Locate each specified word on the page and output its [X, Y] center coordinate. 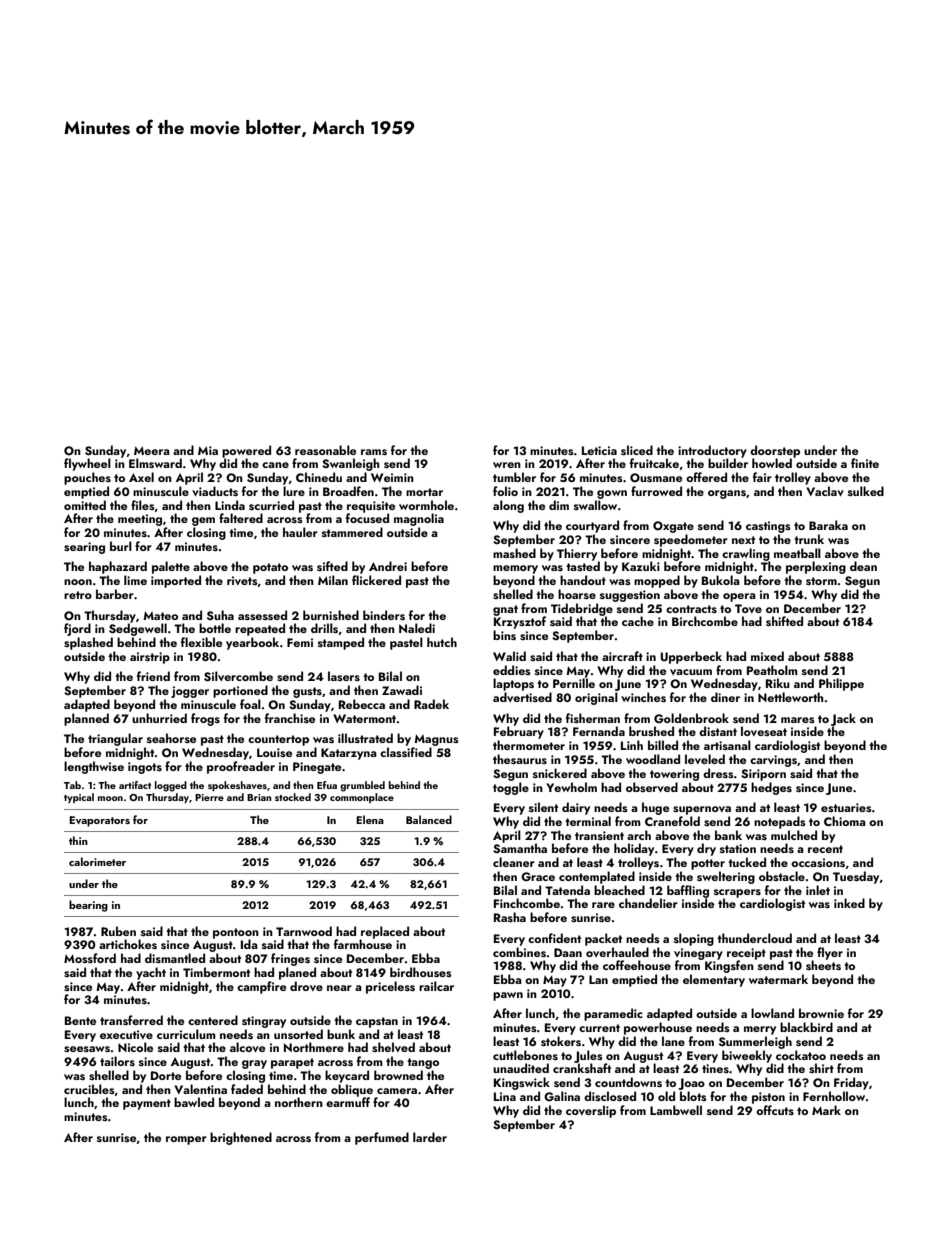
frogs [205, 719]
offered [706, 477]
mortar [424, 492]
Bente [80, 1020]
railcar [436, 986]
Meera [152, 450]
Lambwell [676, 1110]
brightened [241, 1138]
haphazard [118, 567]
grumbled [362, 786]
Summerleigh [755, 1042]
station [738, 848]
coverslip [591, 1111]
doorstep [775, 451]
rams [374, 452]
